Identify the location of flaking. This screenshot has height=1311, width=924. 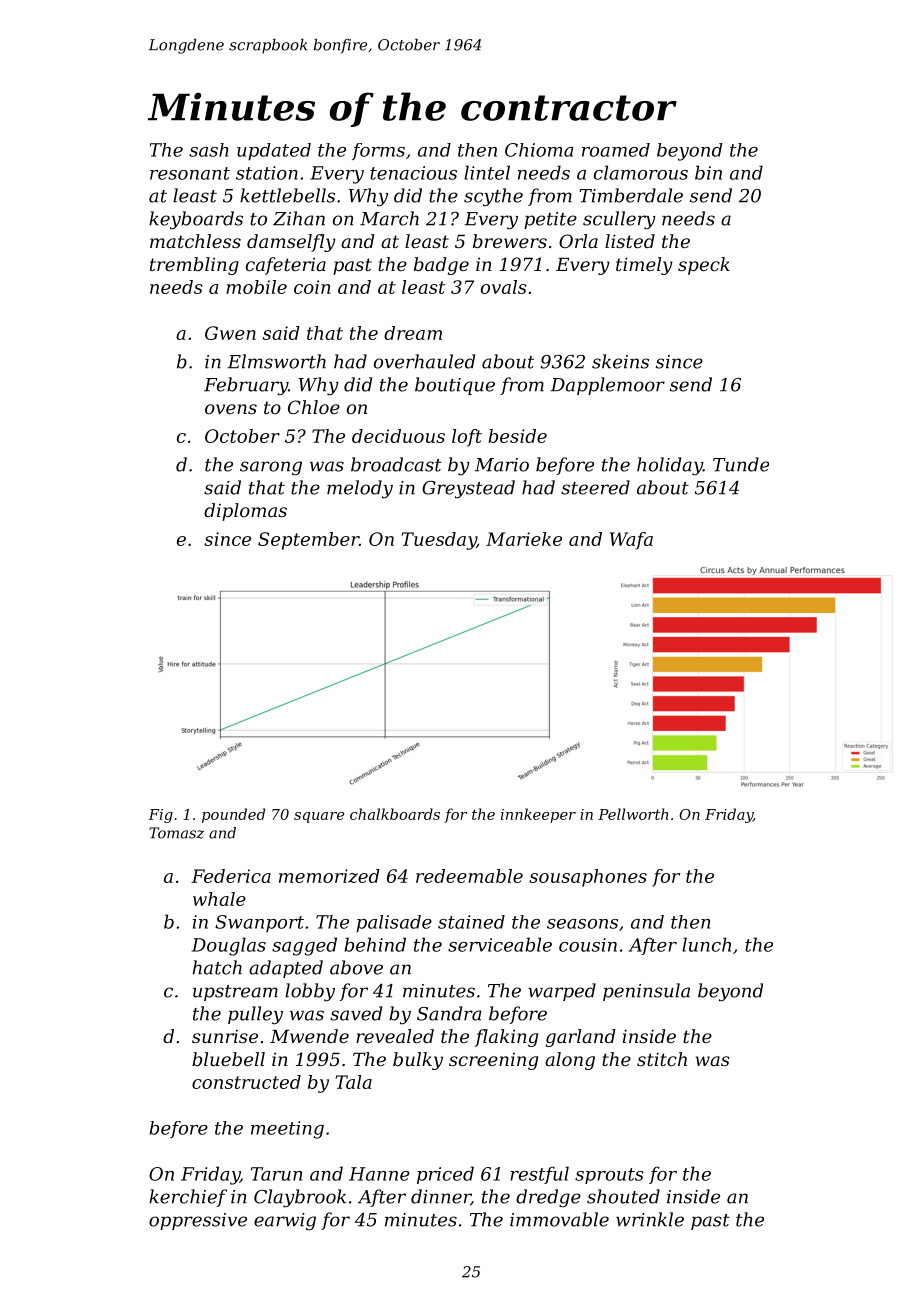
(506, 1038).
